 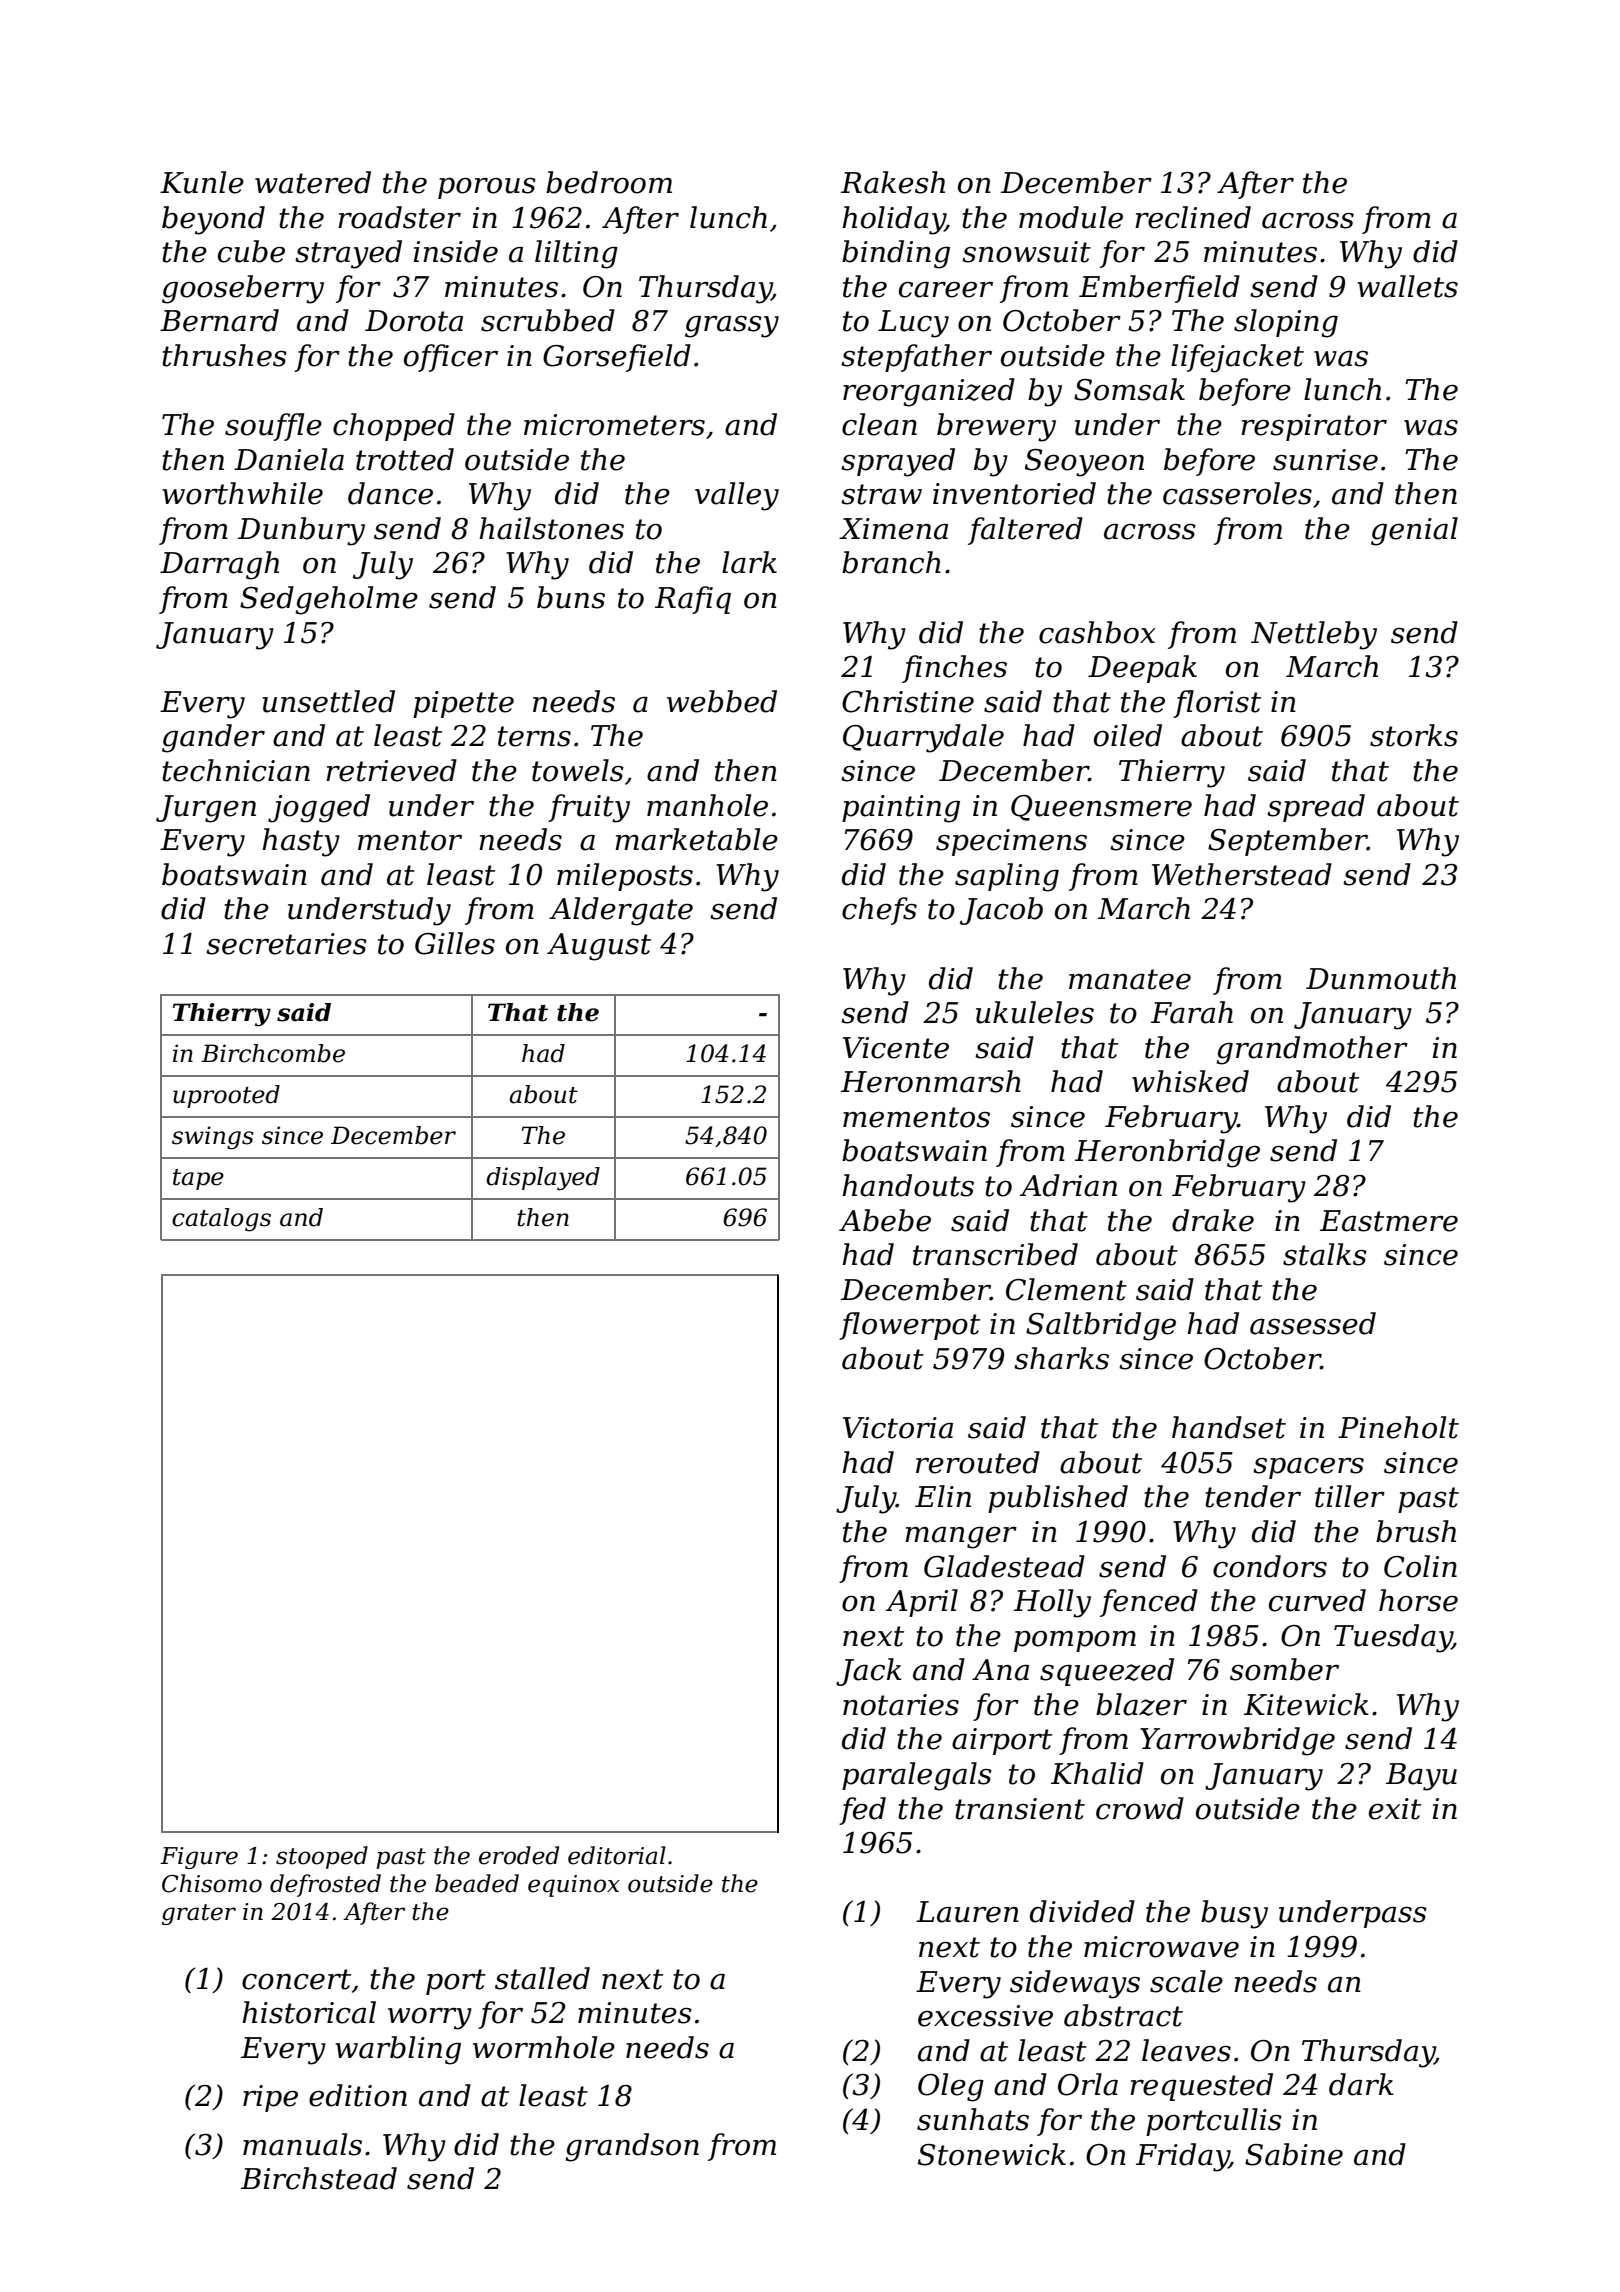 I want to click on exit, so click(x=1395, y=1809).
